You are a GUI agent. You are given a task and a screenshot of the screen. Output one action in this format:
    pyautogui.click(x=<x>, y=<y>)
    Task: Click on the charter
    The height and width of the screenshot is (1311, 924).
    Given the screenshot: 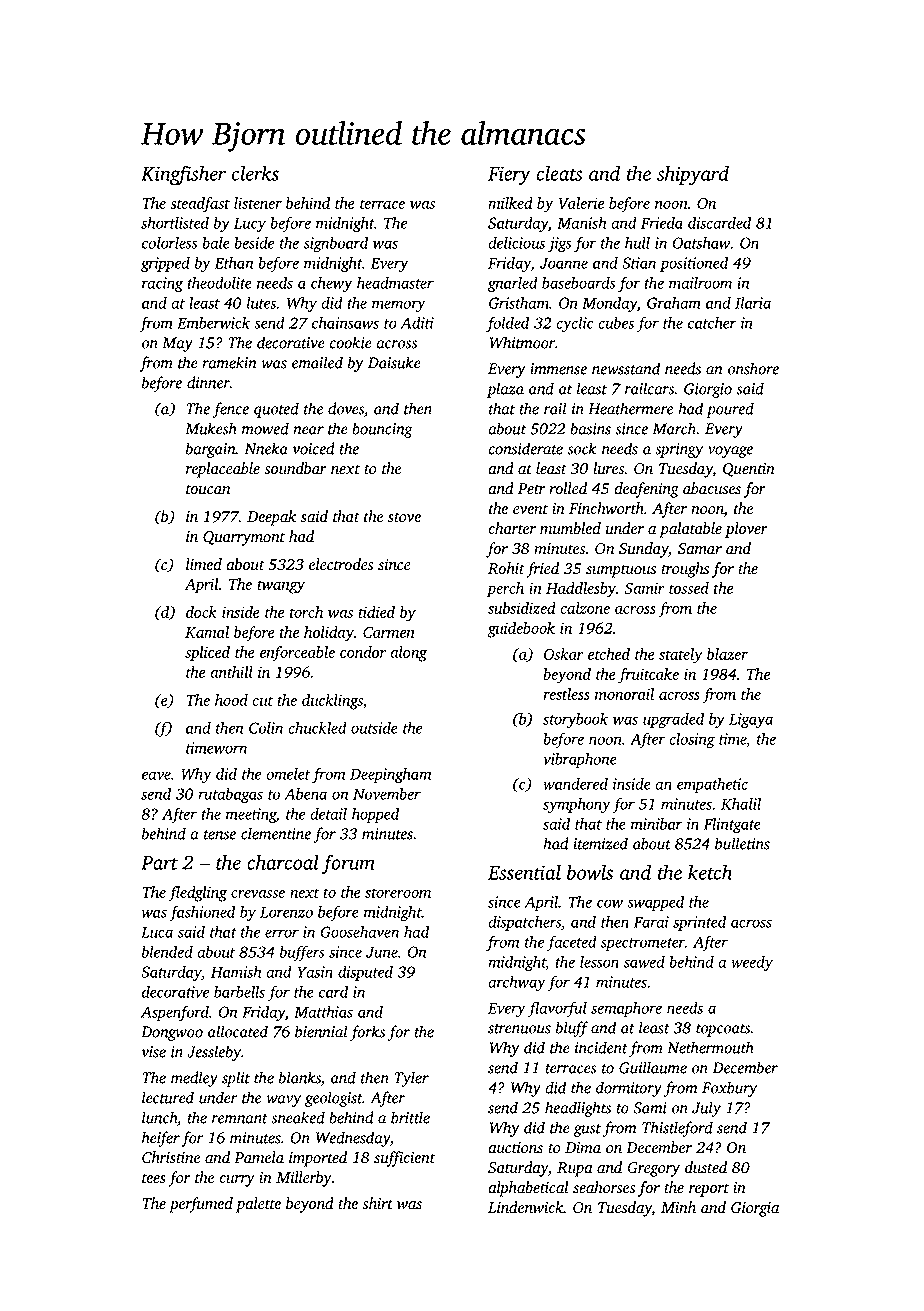 What is the action you would take?
    pyautogui.click(x=512, y=528)
